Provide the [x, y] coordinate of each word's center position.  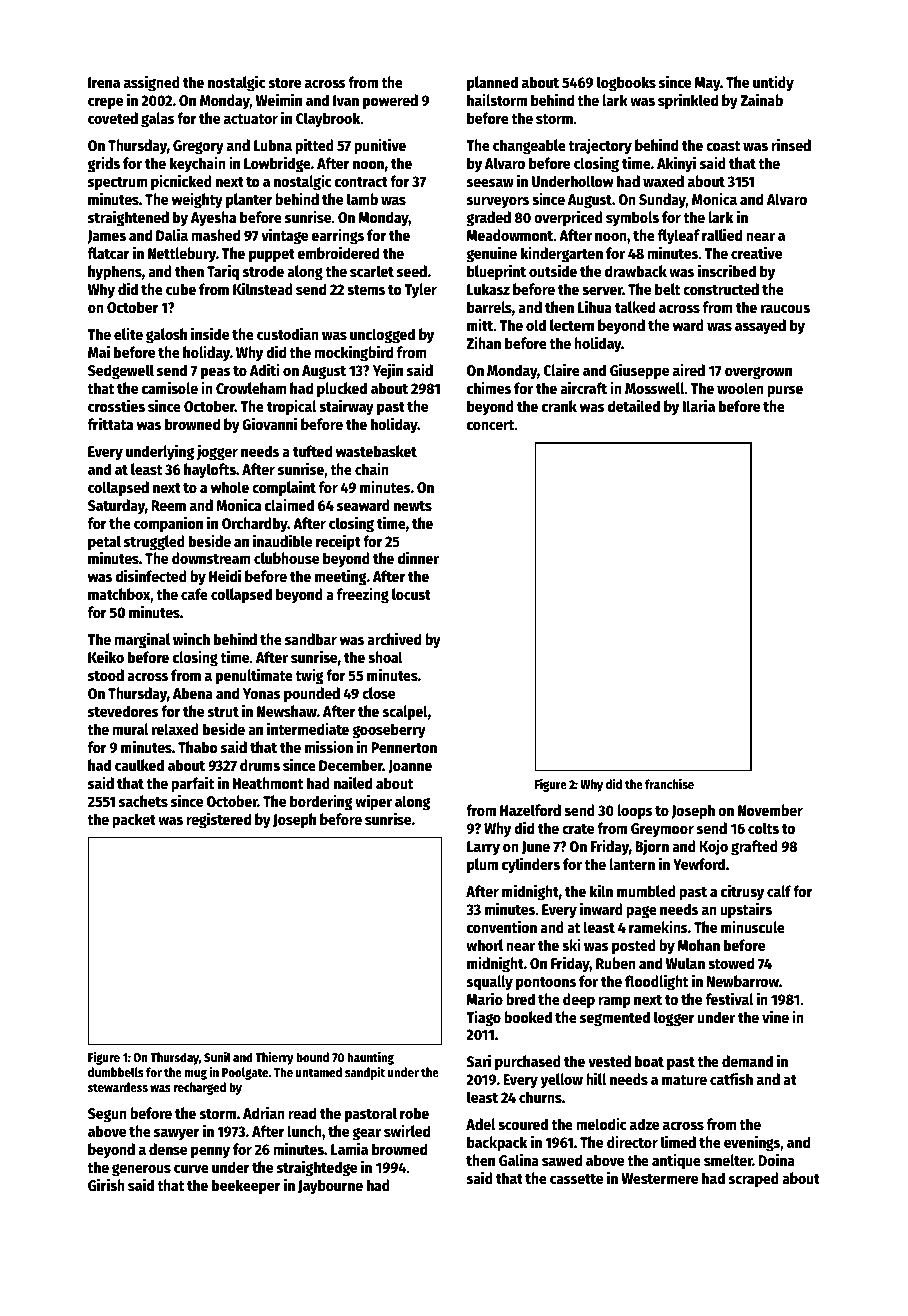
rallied [722, 234]
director [632, 1141]
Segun [107, 1115]
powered [390, 102]
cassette [576, 1179]
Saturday [116, 507]
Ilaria [699, 405]
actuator [251, 119]
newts [413, 506]
